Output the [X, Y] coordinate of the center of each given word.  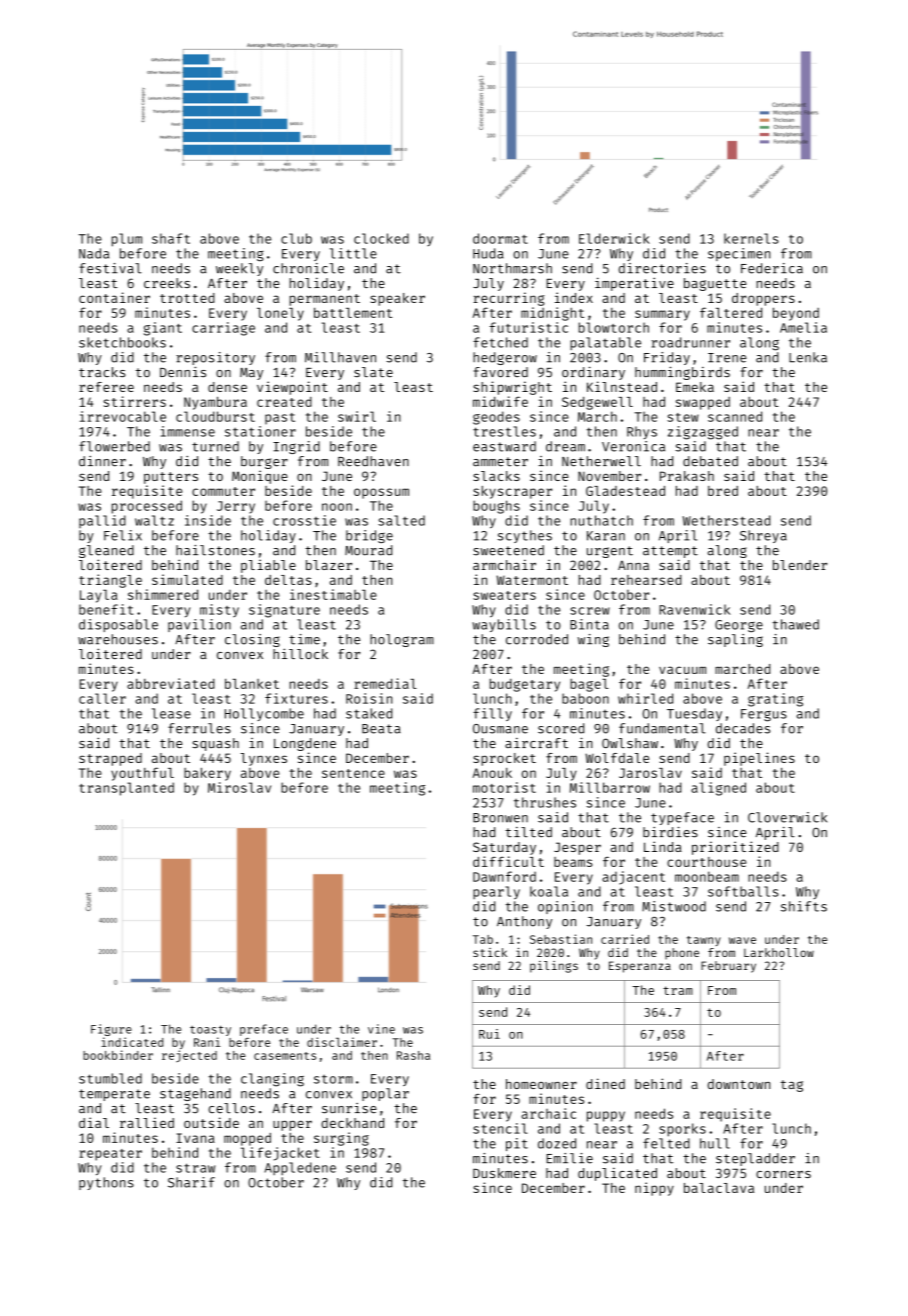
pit [517, 1144]
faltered [731, 312]
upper [292, 1125]
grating [775, 700]
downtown [739, 1084]
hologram [402, 640]
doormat [500, 238]
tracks [102, 372]
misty [219, 610]
